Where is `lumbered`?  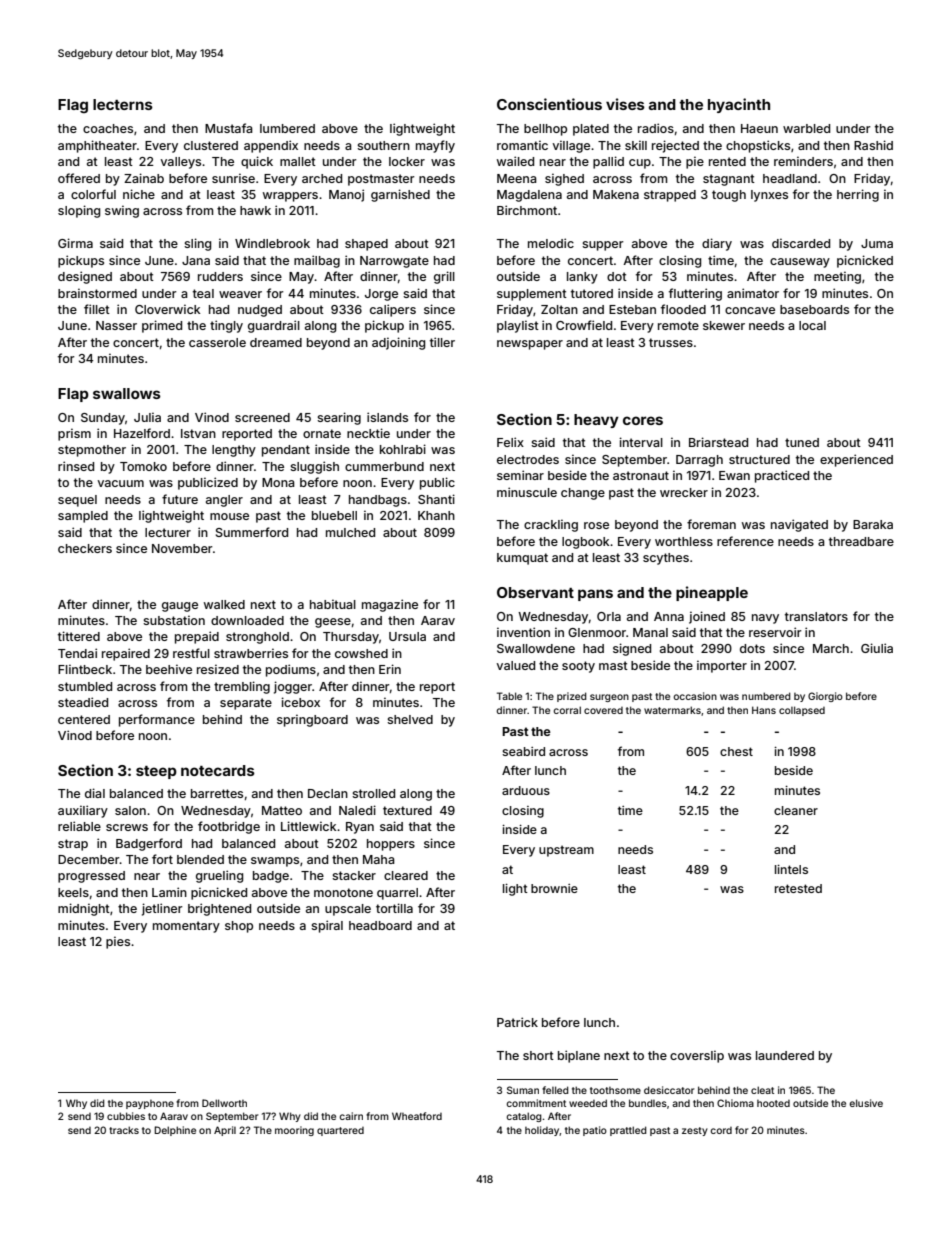
lumbered is located at coordinates (287, 128).
